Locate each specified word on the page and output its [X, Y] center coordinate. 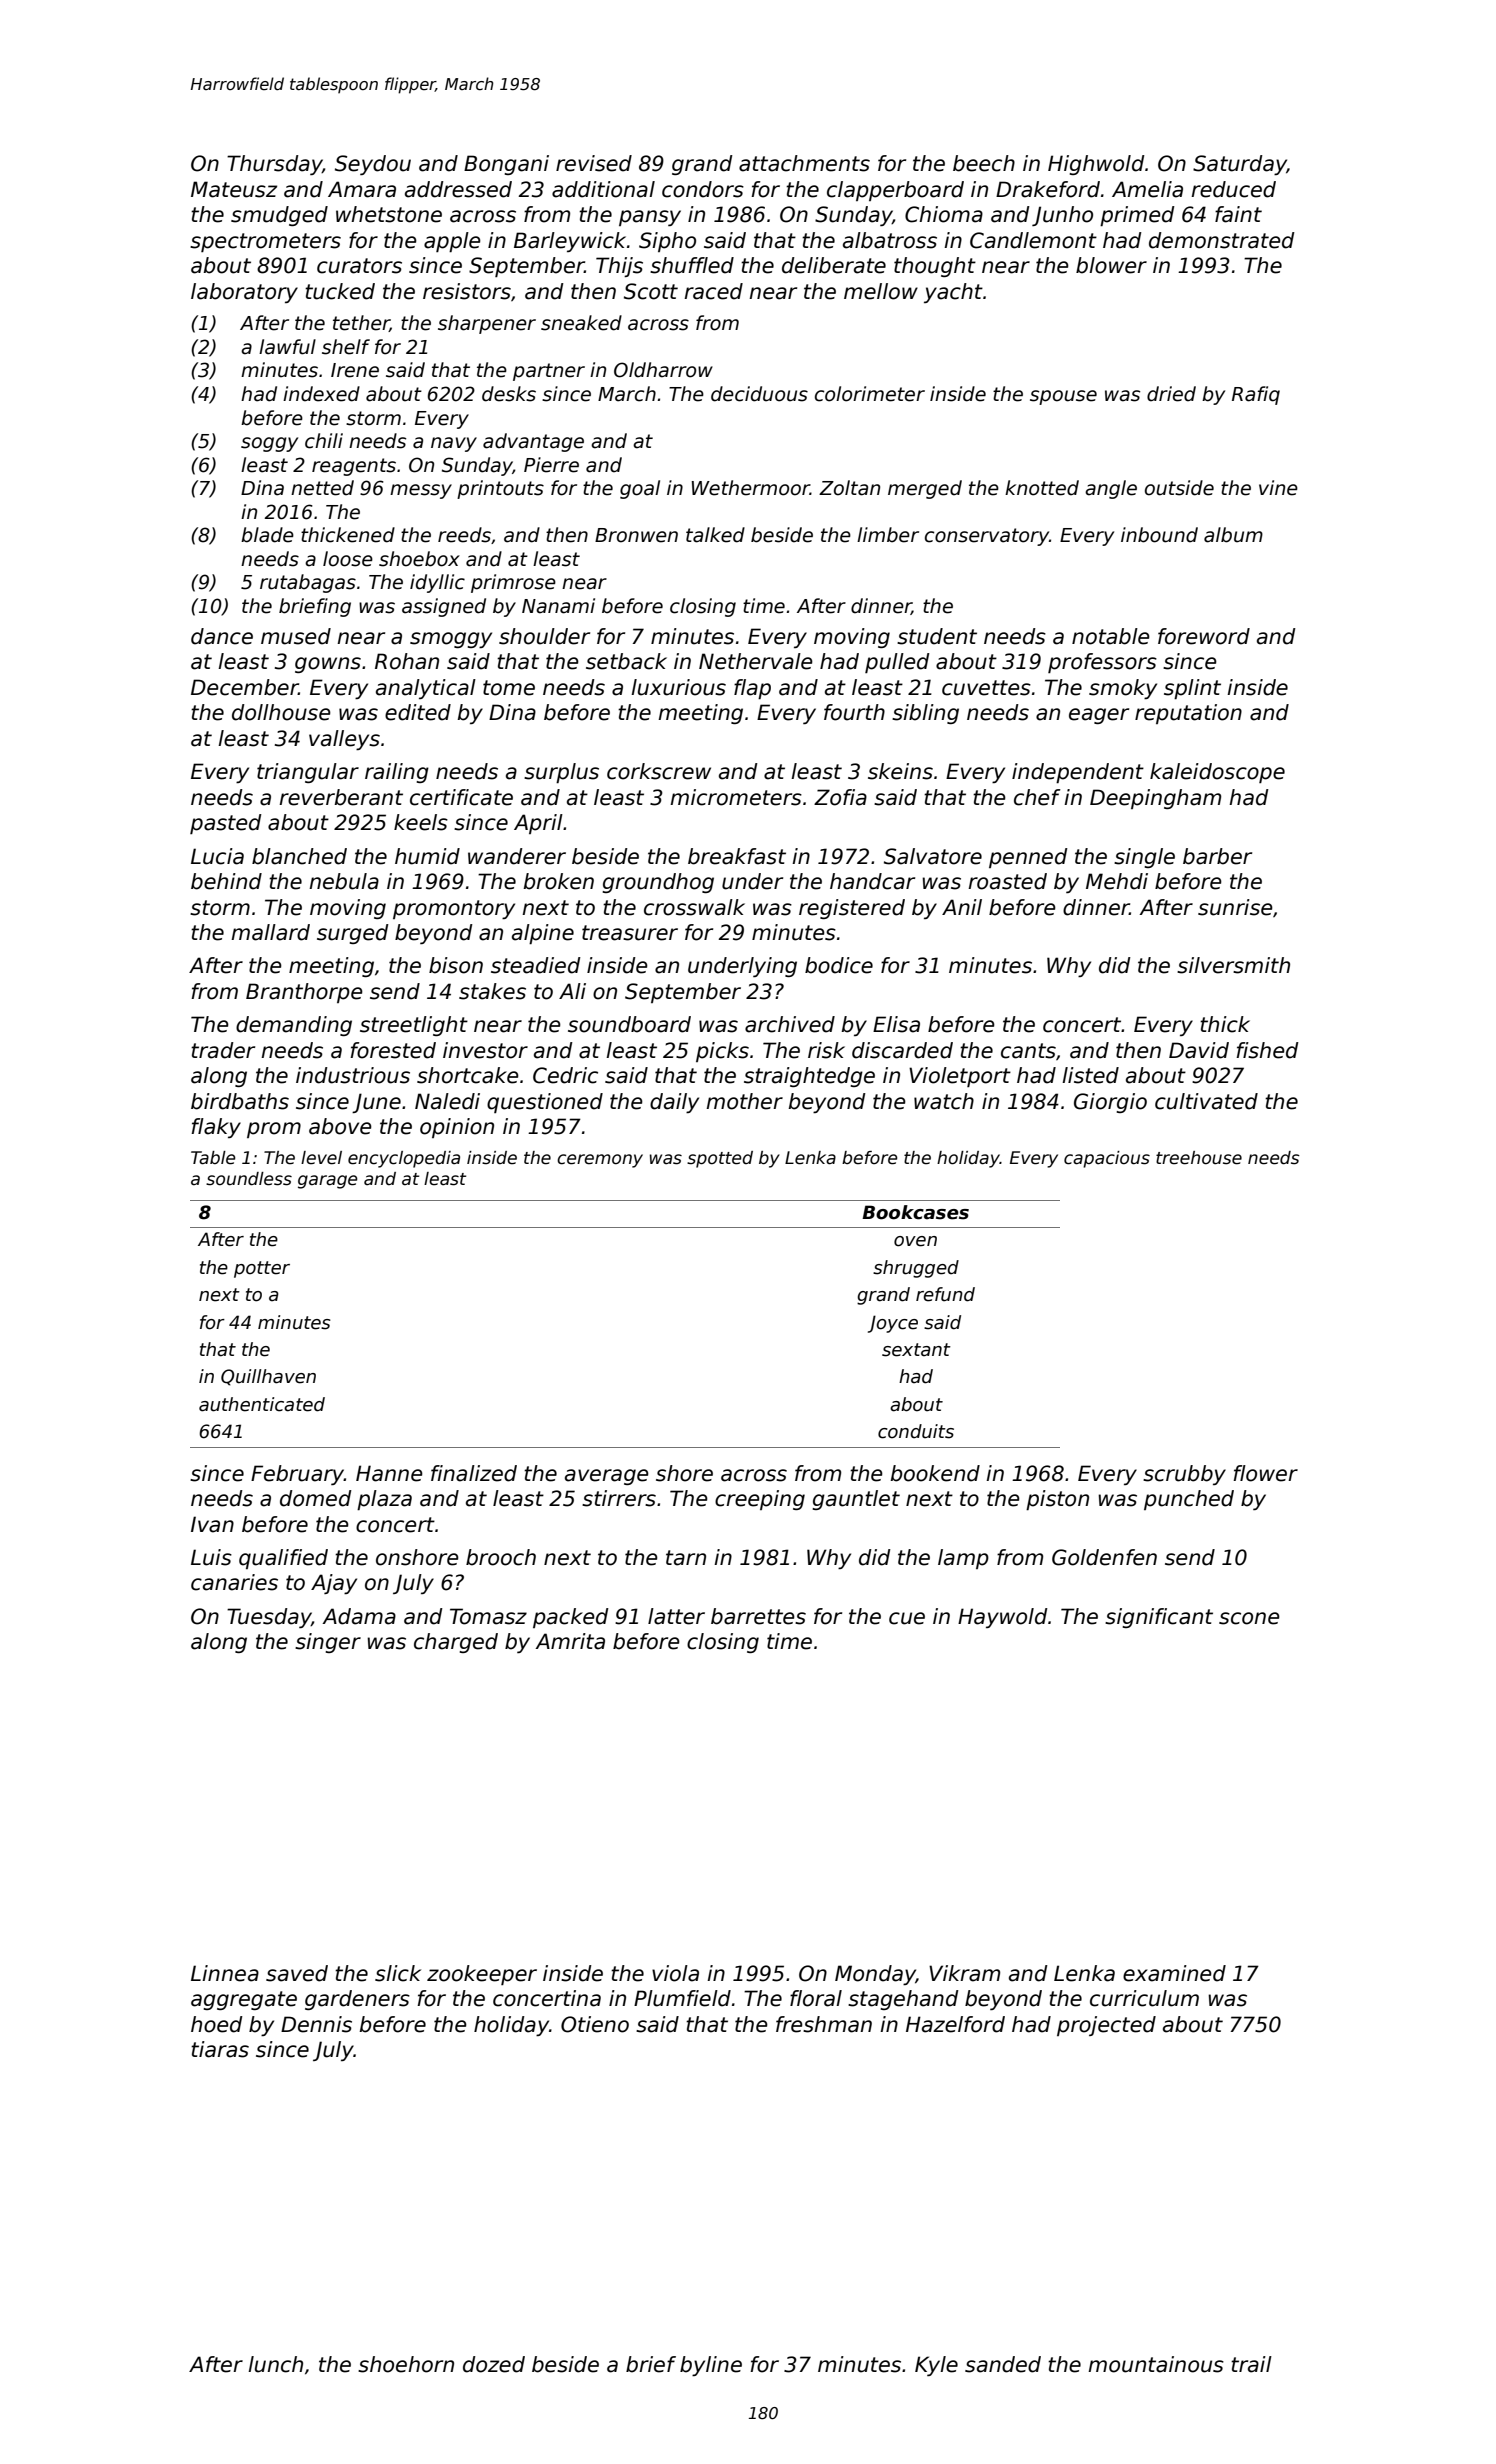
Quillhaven [268, 1377]
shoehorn [406, 2364]
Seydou [373, 165]
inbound [1159, 535]
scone [1249, 1618]
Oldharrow [663, 370]
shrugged [916, 1269]
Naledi [447, 1101]
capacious [1107, 1159]
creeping [760, 1500]
